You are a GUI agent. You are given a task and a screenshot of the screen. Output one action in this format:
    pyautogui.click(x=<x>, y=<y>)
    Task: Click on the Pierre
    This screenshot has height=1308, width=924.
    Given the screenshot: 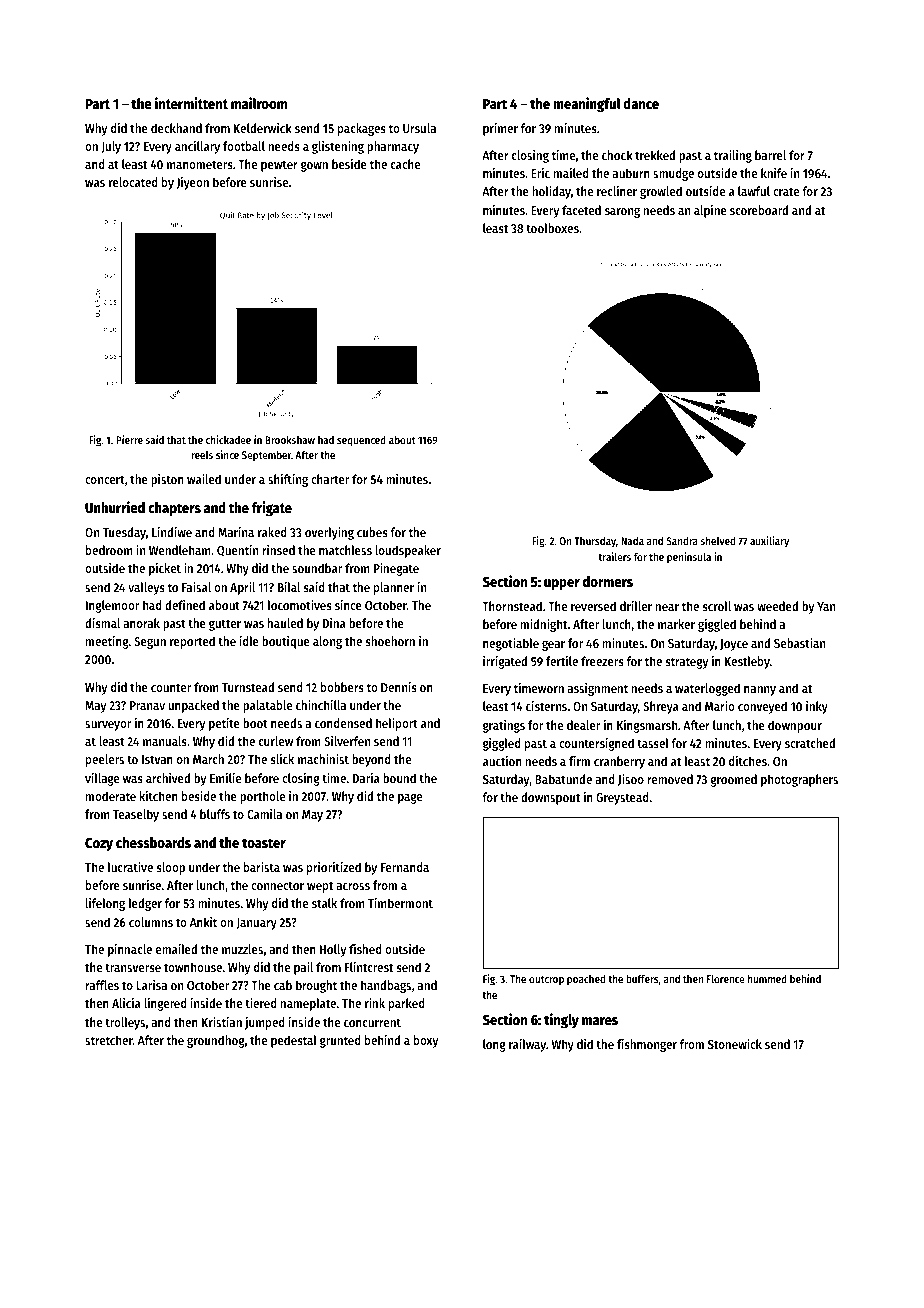 What is the action you would take?
    pyautogui.click(x=129, y=439)
